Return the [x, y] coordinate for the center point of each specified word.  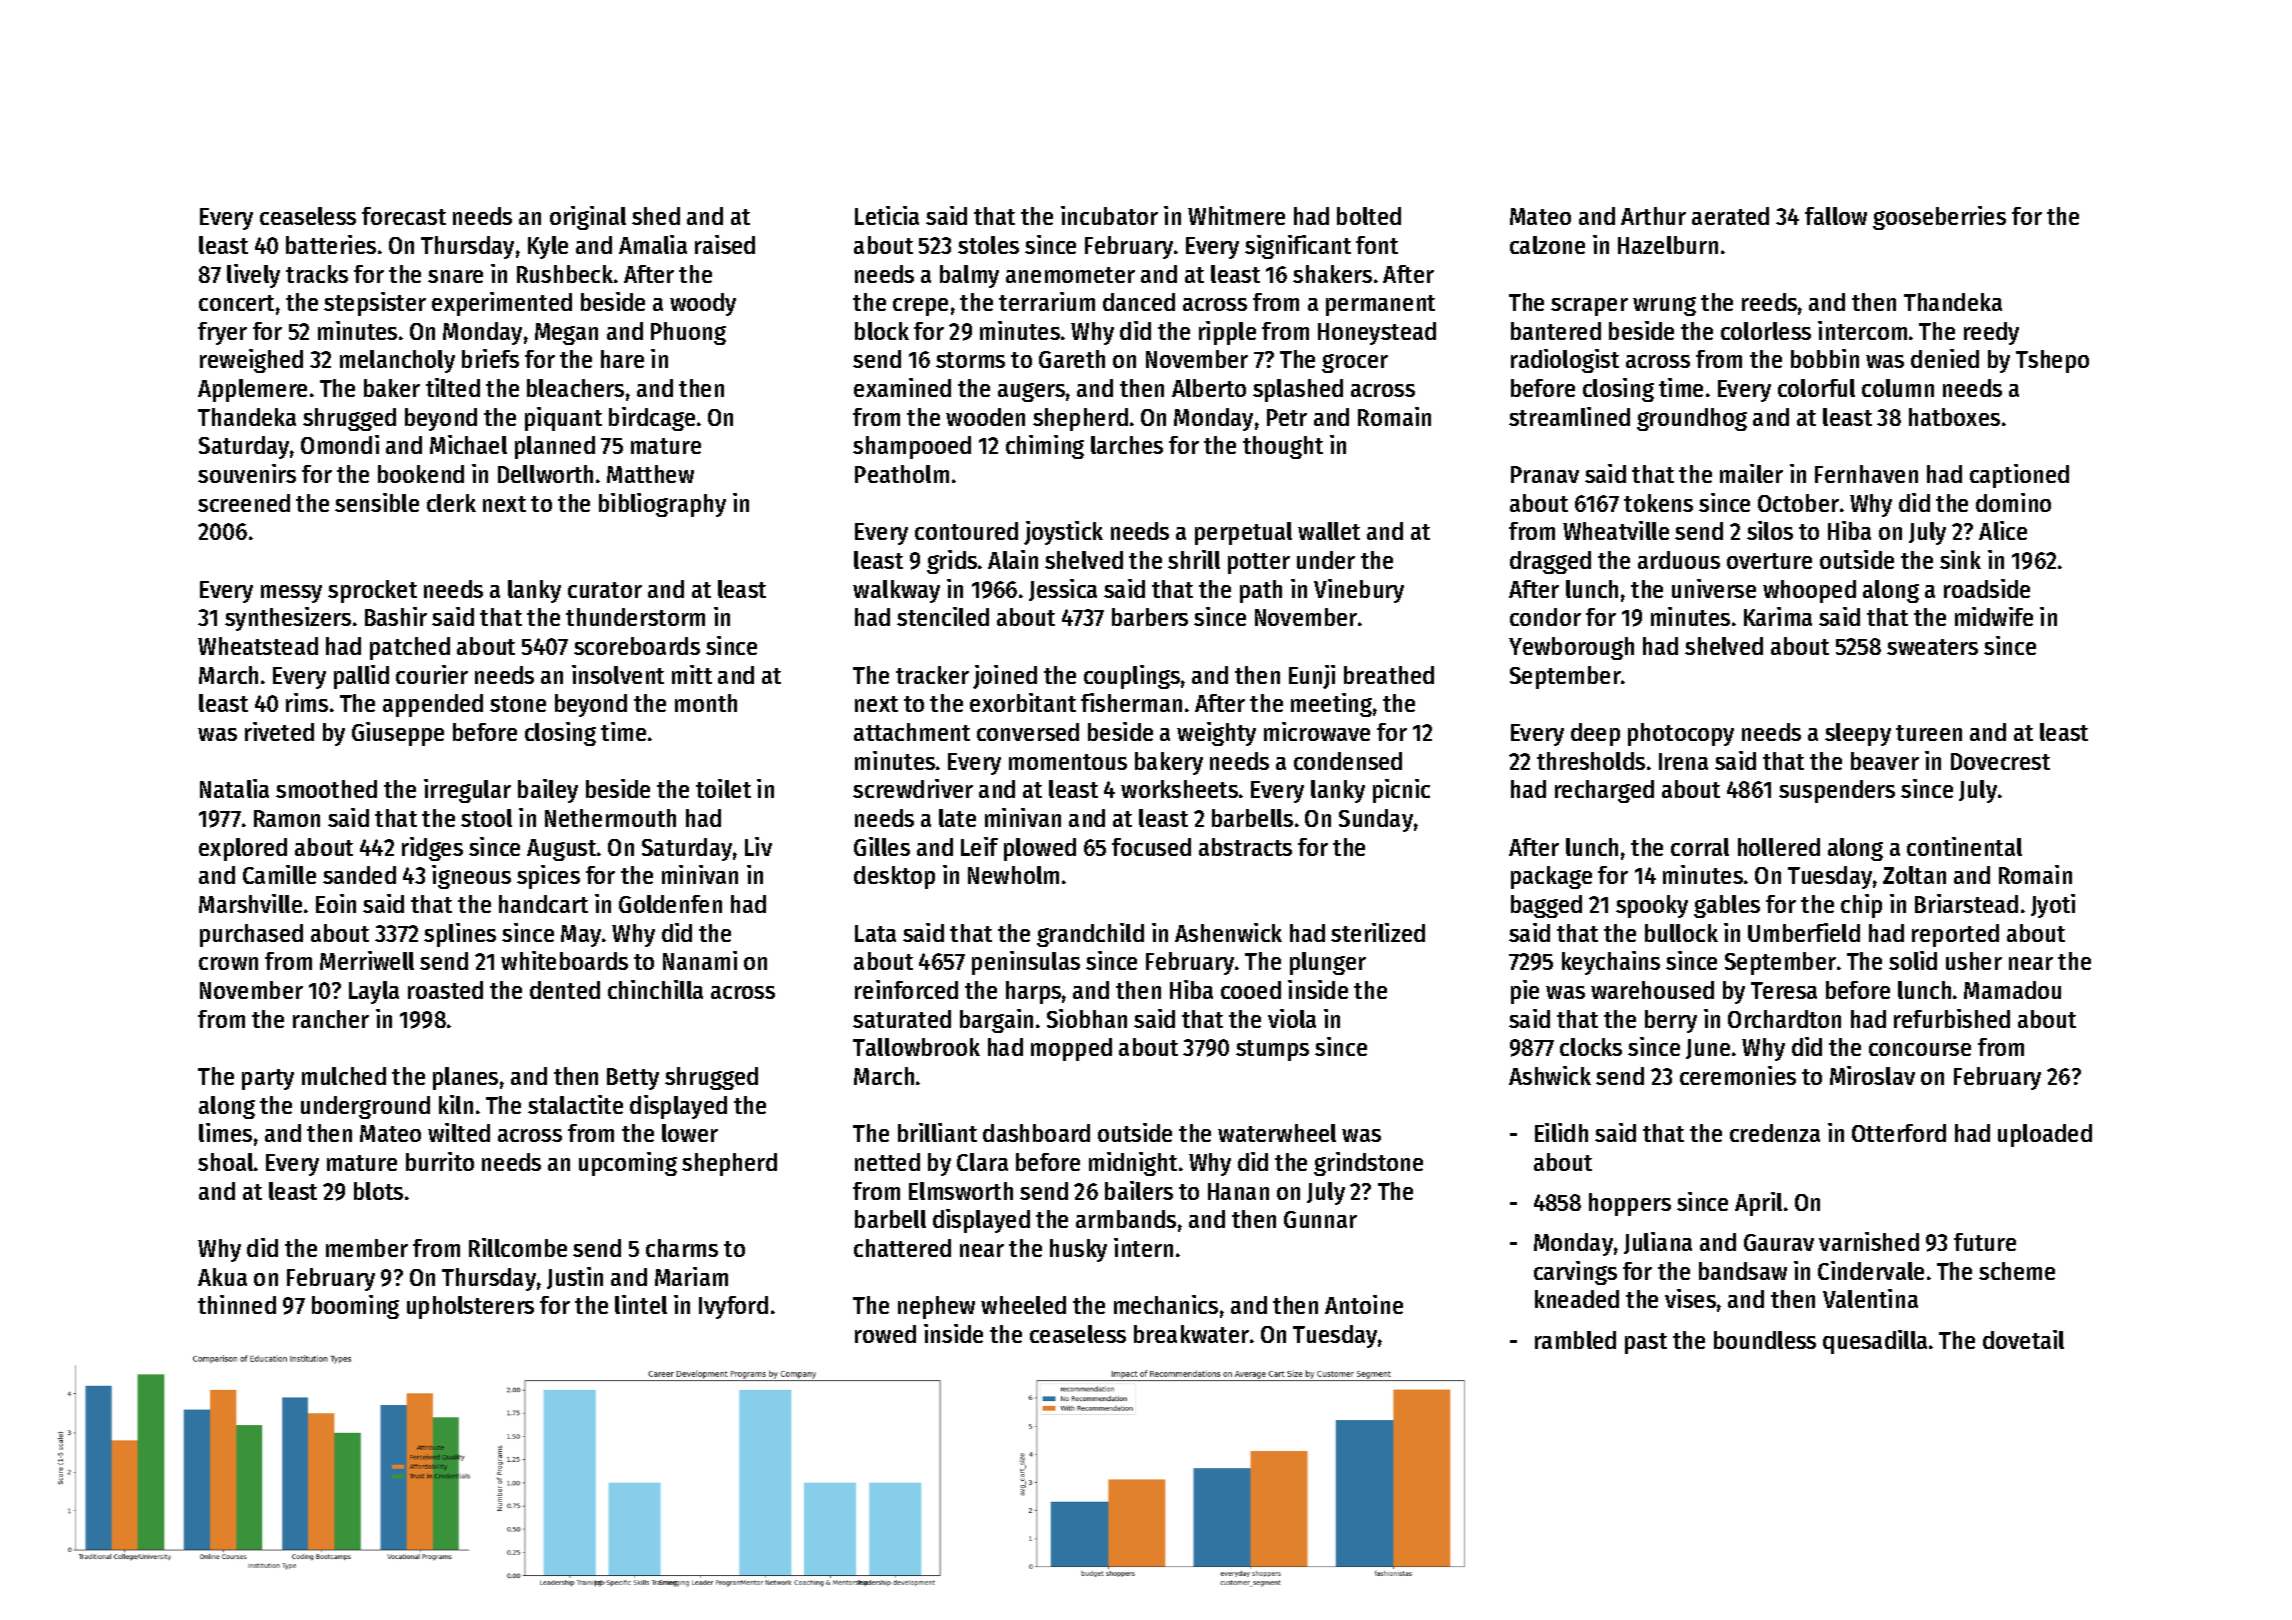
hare [622, 359]
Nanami [700, 960]
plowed [1040, 849]
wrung [1664, 306]
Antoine [1364, 1304]
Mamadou [2012, 990]
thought [1283, 447]
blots [378, 1191]
